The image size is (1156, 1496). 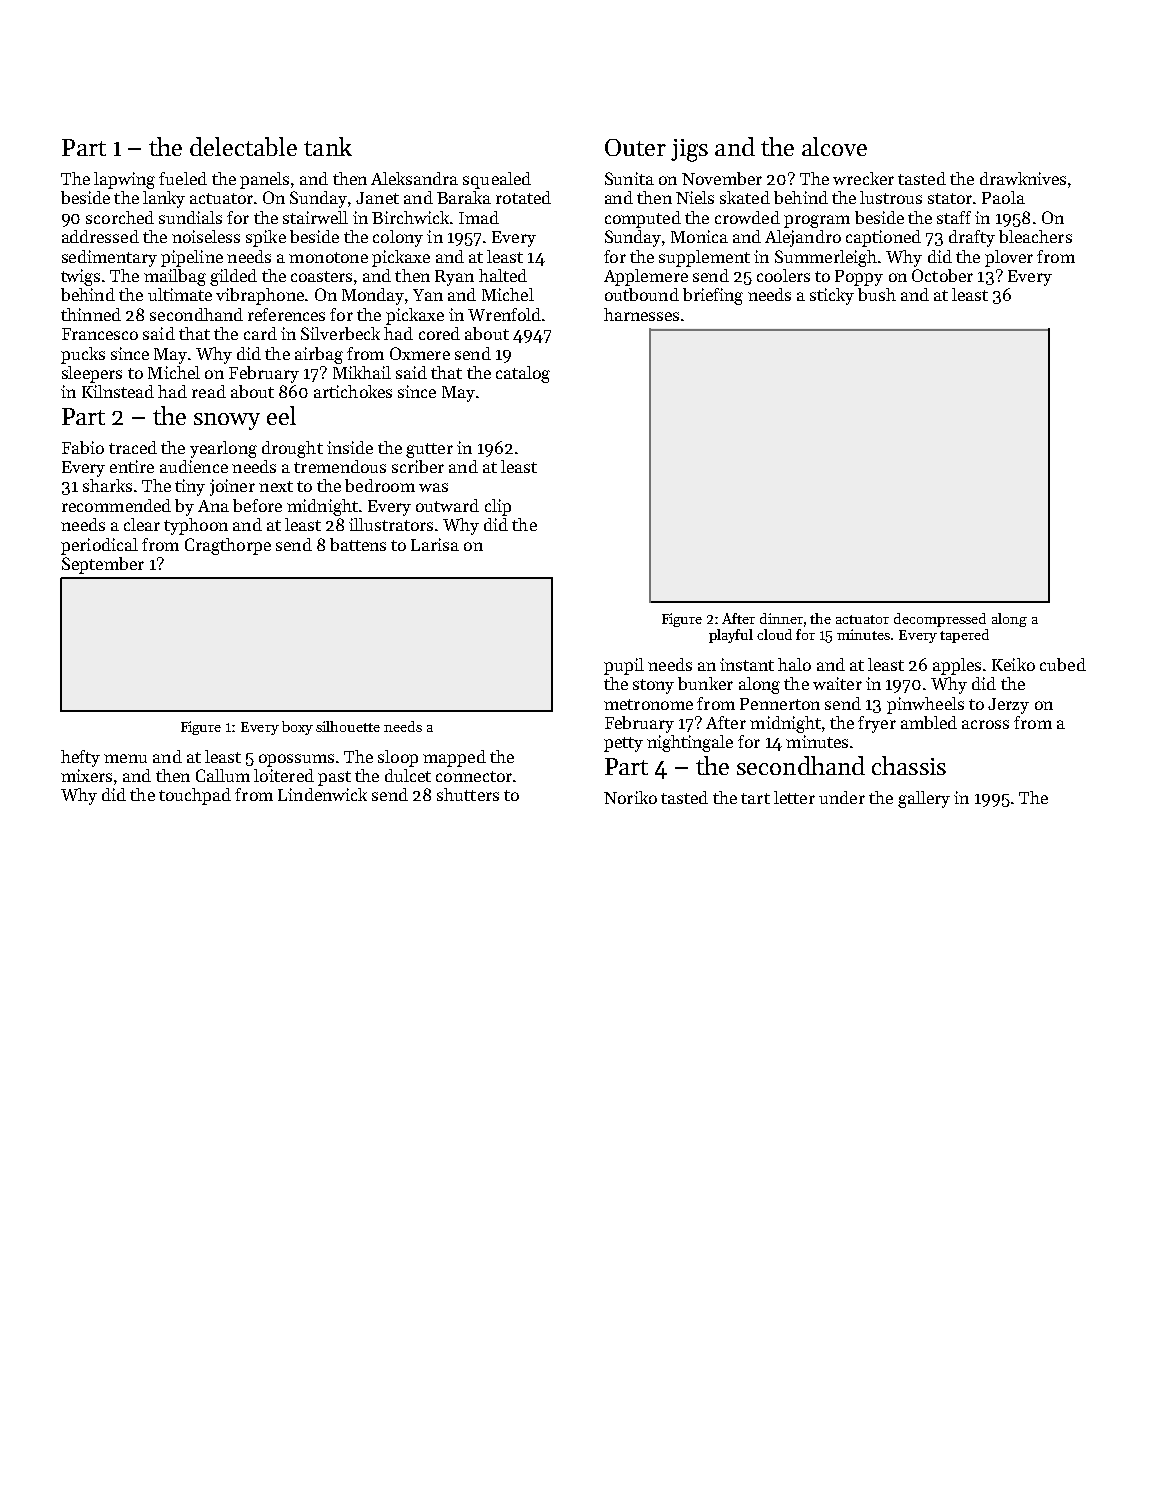 I want to click on traced, so click(x=133, y=447).
